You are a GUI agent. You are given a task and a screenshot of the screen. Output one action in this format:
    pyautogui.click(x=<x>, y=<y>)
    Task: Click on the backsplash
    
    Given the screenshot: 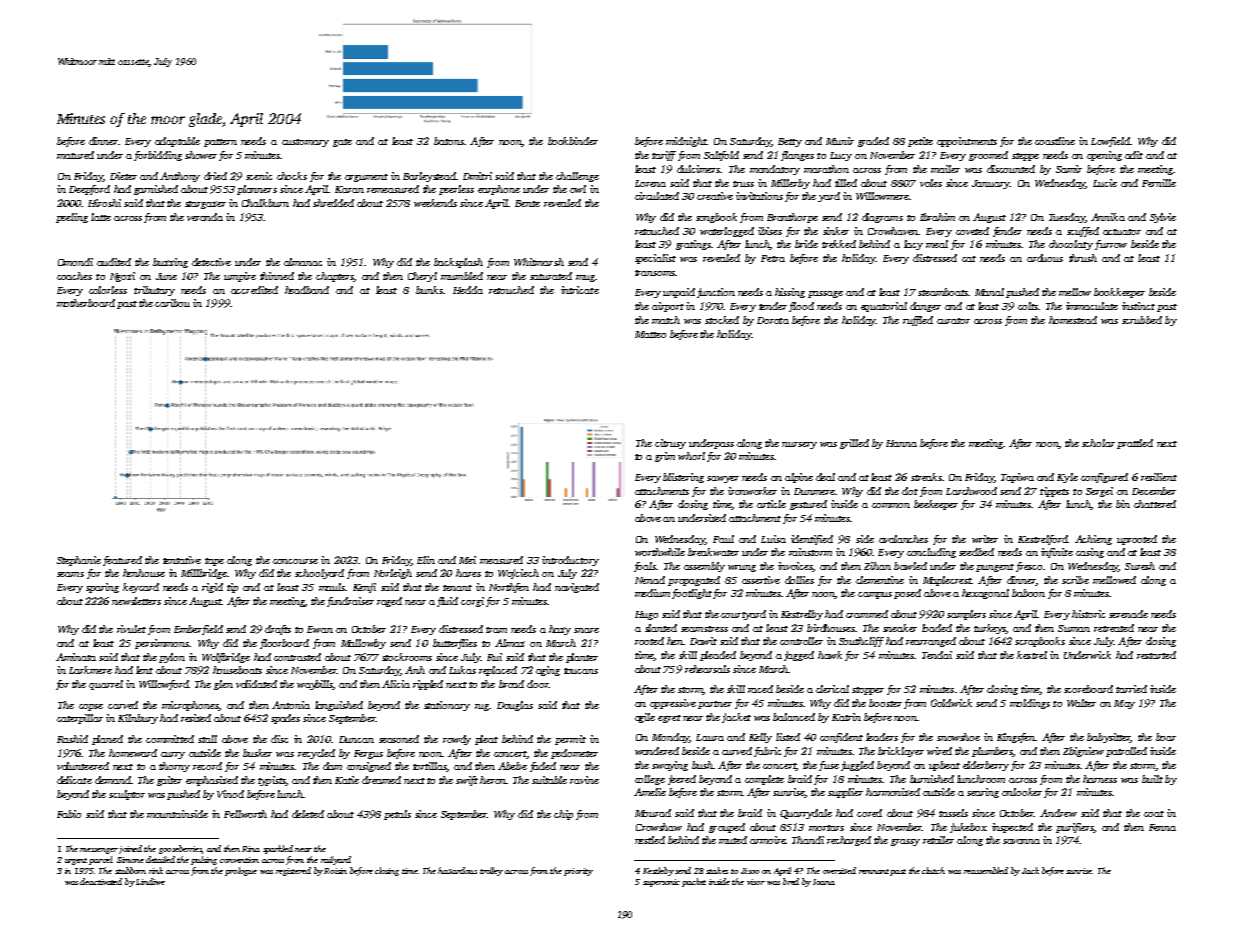 What is the action you would take?
    pyautogui.click(x=458, y=263)
